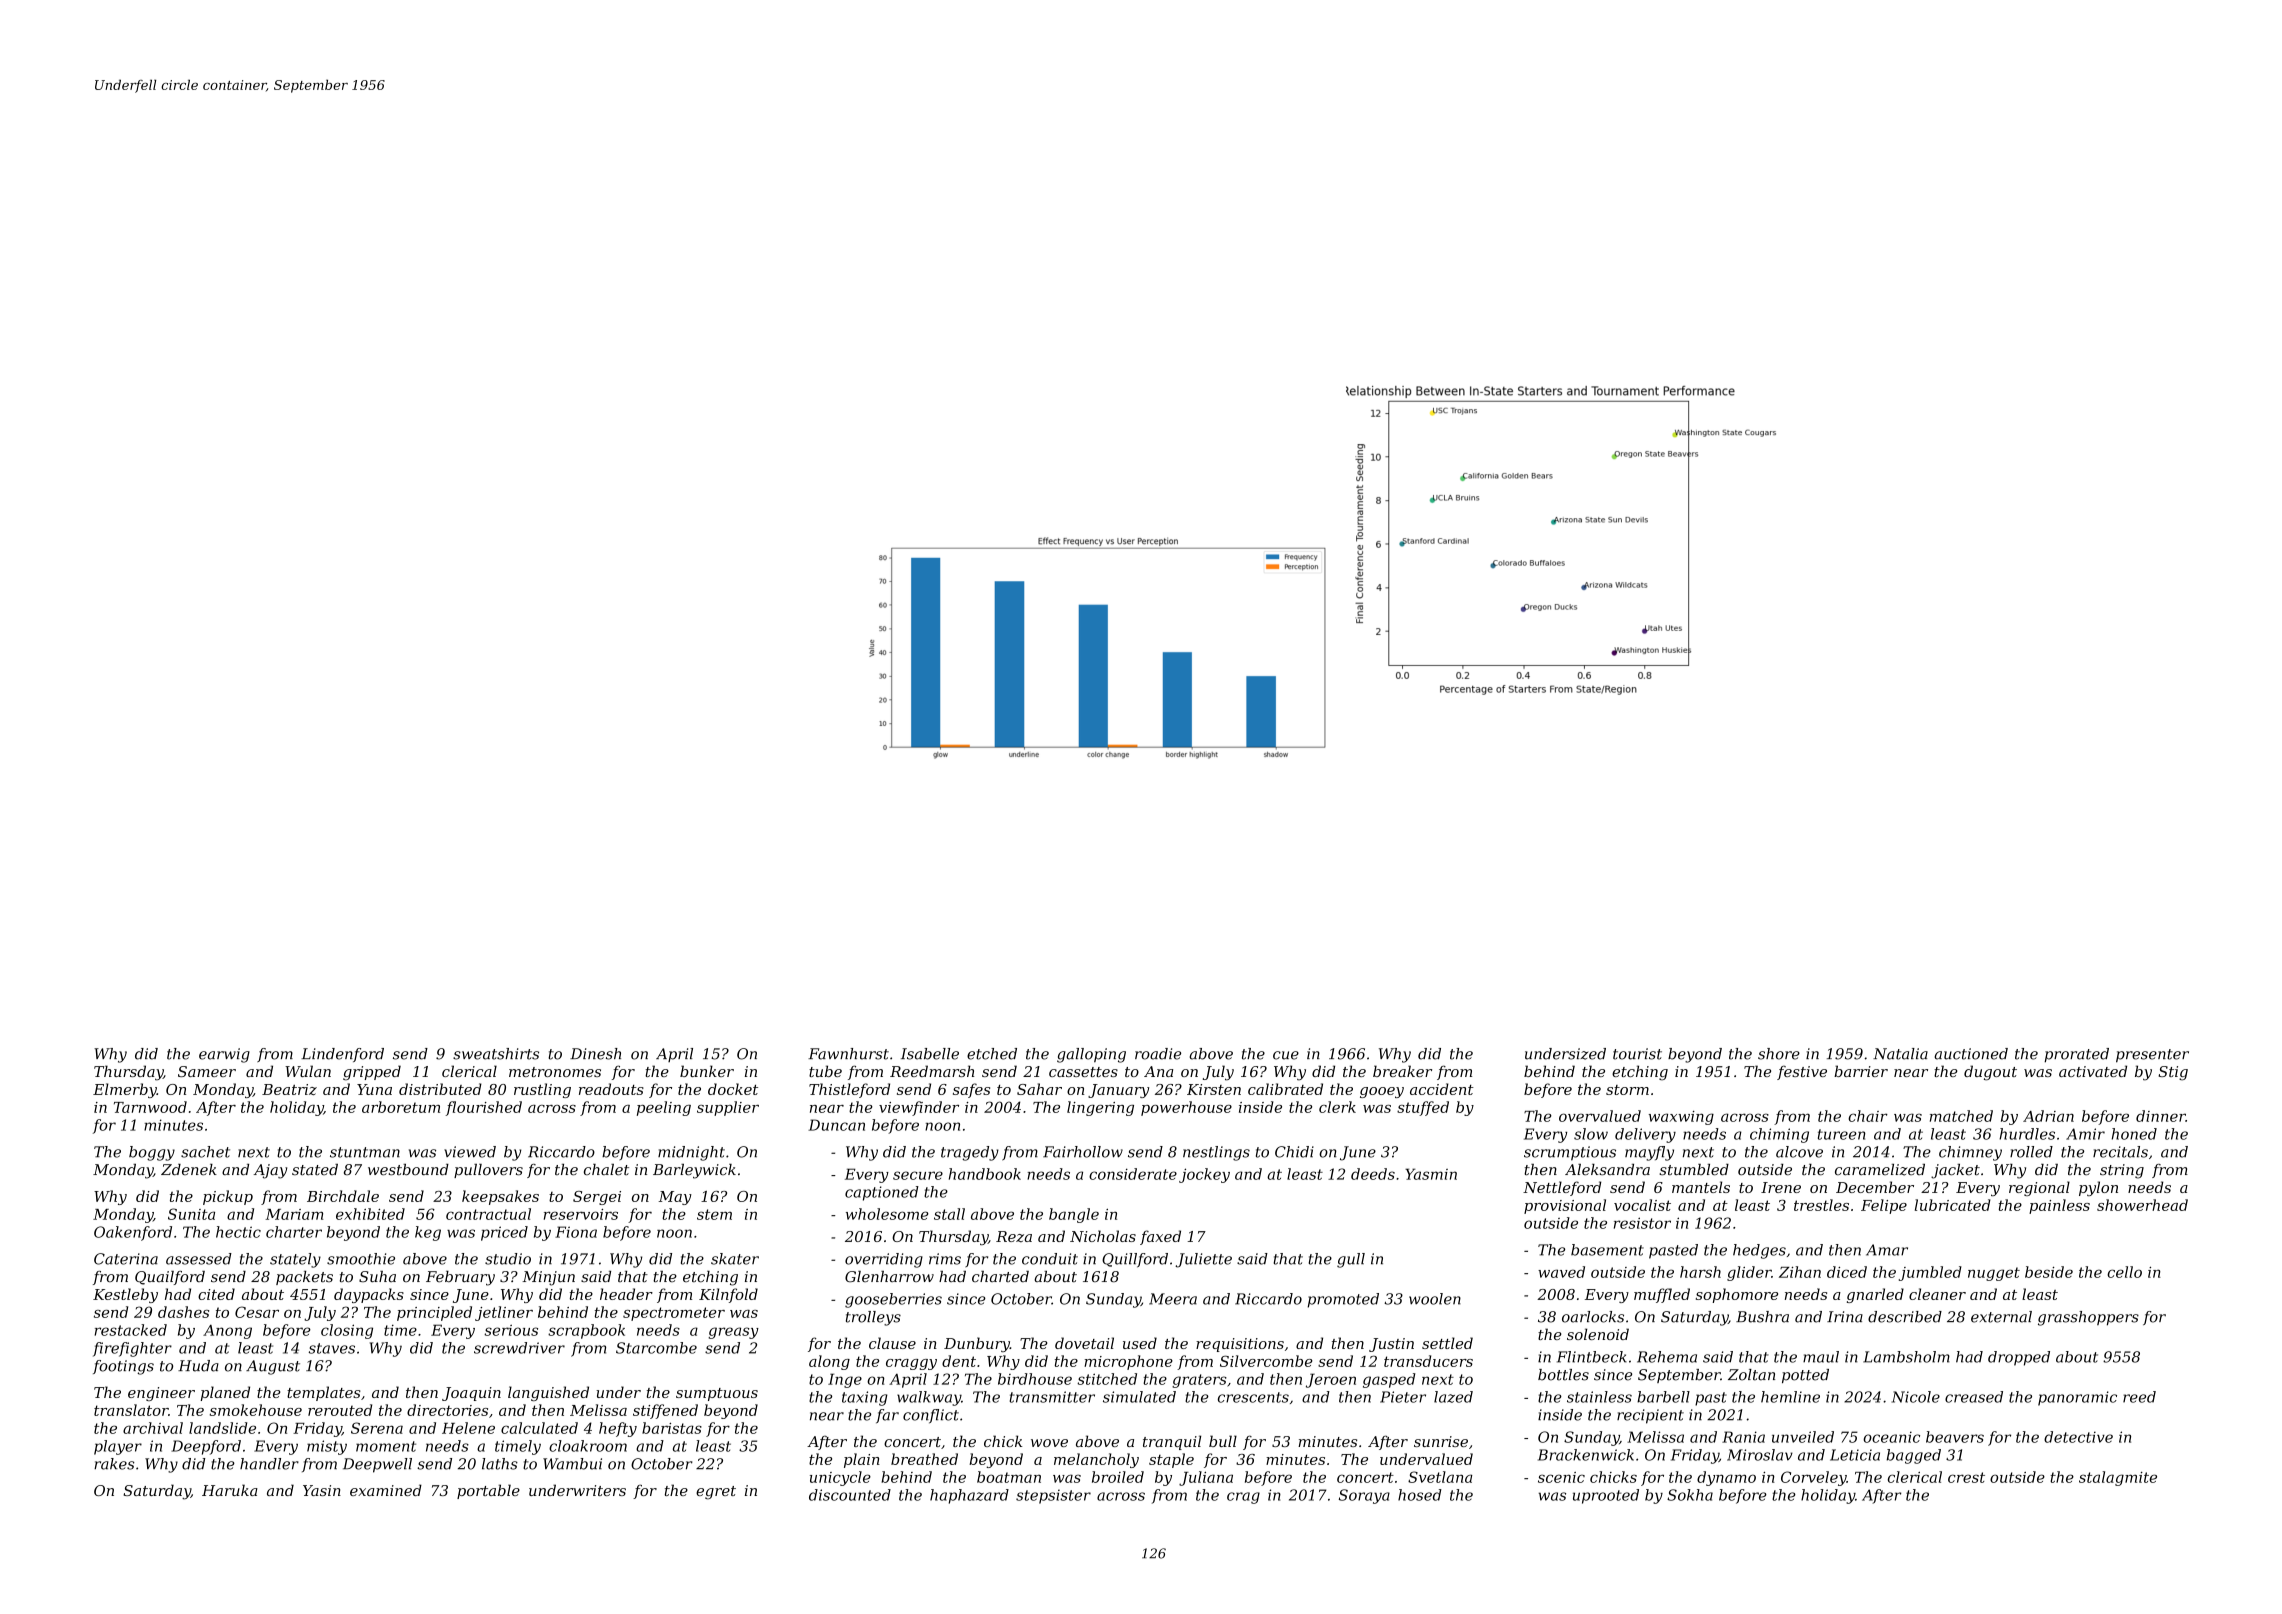 The height and width of the screenshot is (1614, 2282). I want to click on bull, so click(1223, 1441).
